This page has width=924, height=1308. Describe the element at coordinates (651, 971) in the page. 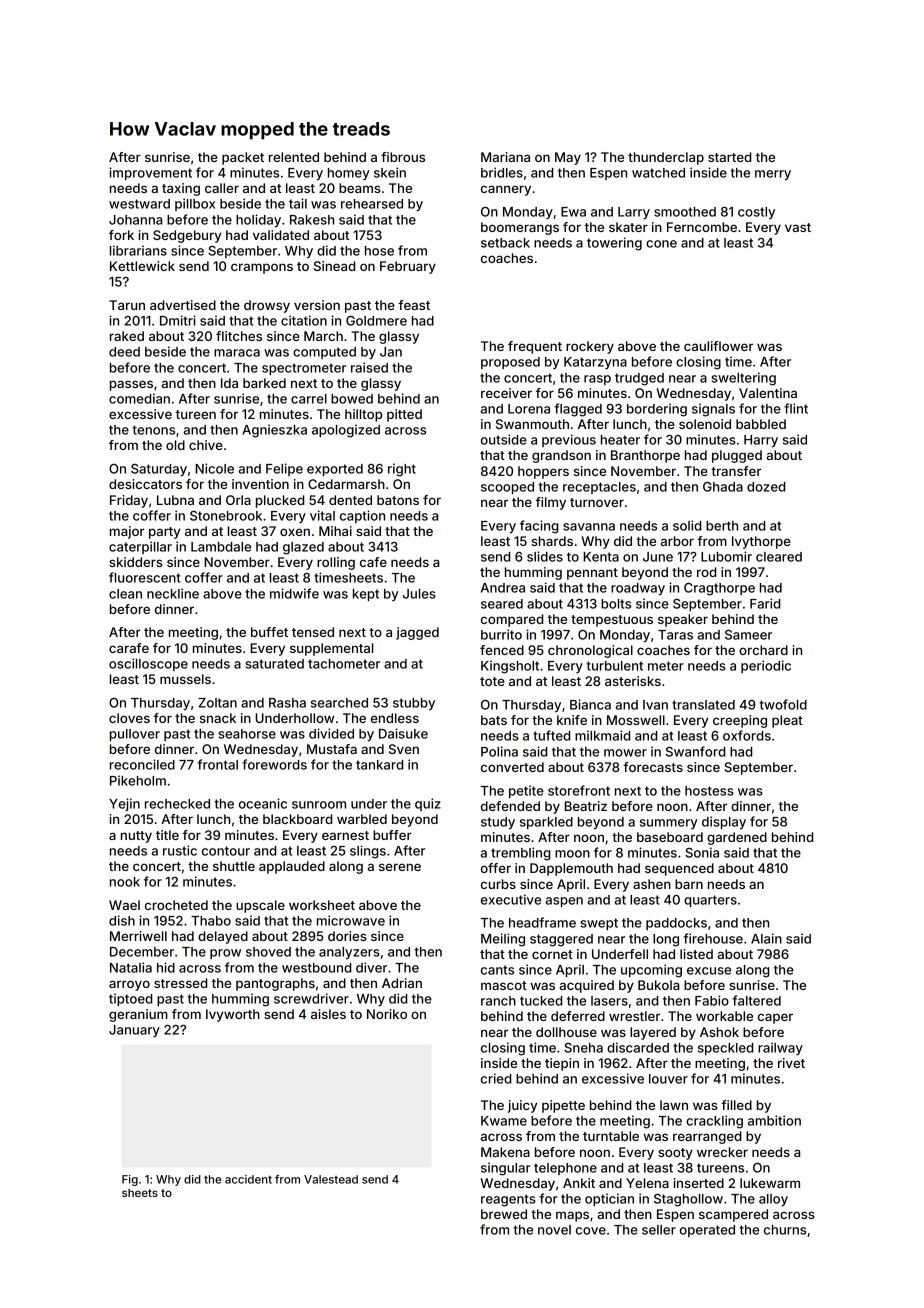

I see `upcoming` at that location.
